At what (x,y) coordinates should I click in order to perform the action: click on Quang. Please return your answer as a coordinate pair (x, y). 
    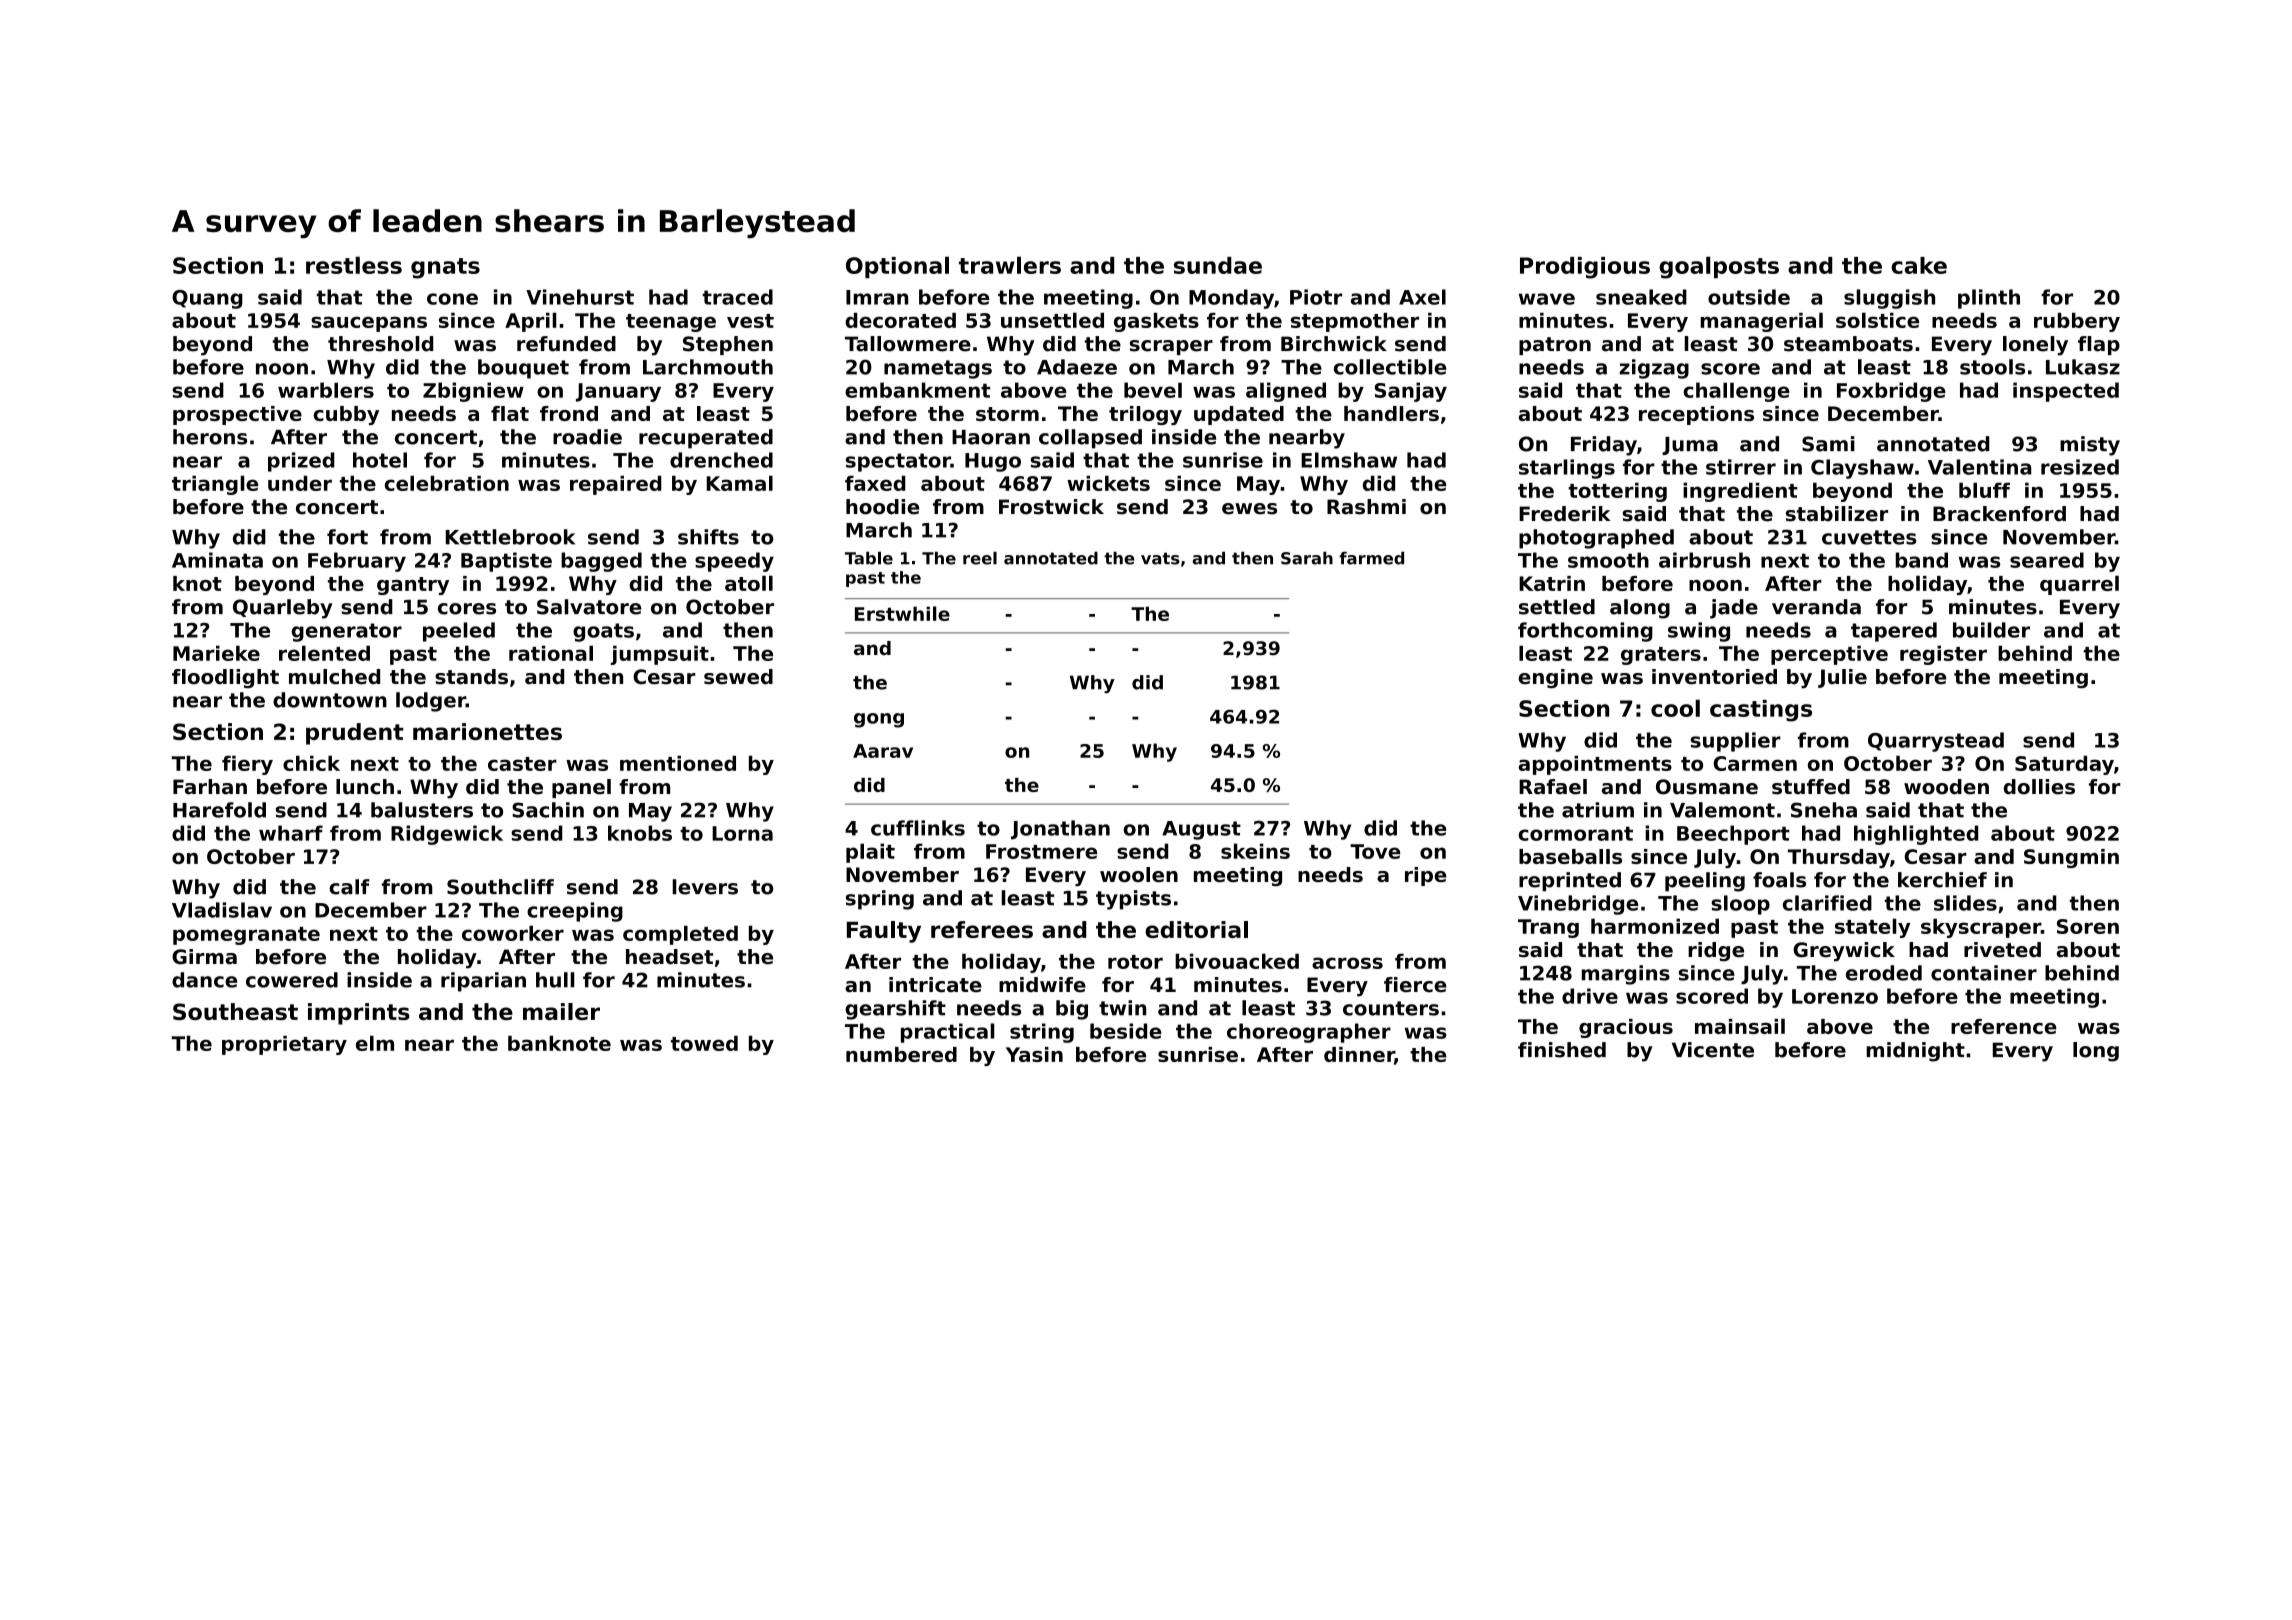
    Looking at the image, I should click on (207, 299).
